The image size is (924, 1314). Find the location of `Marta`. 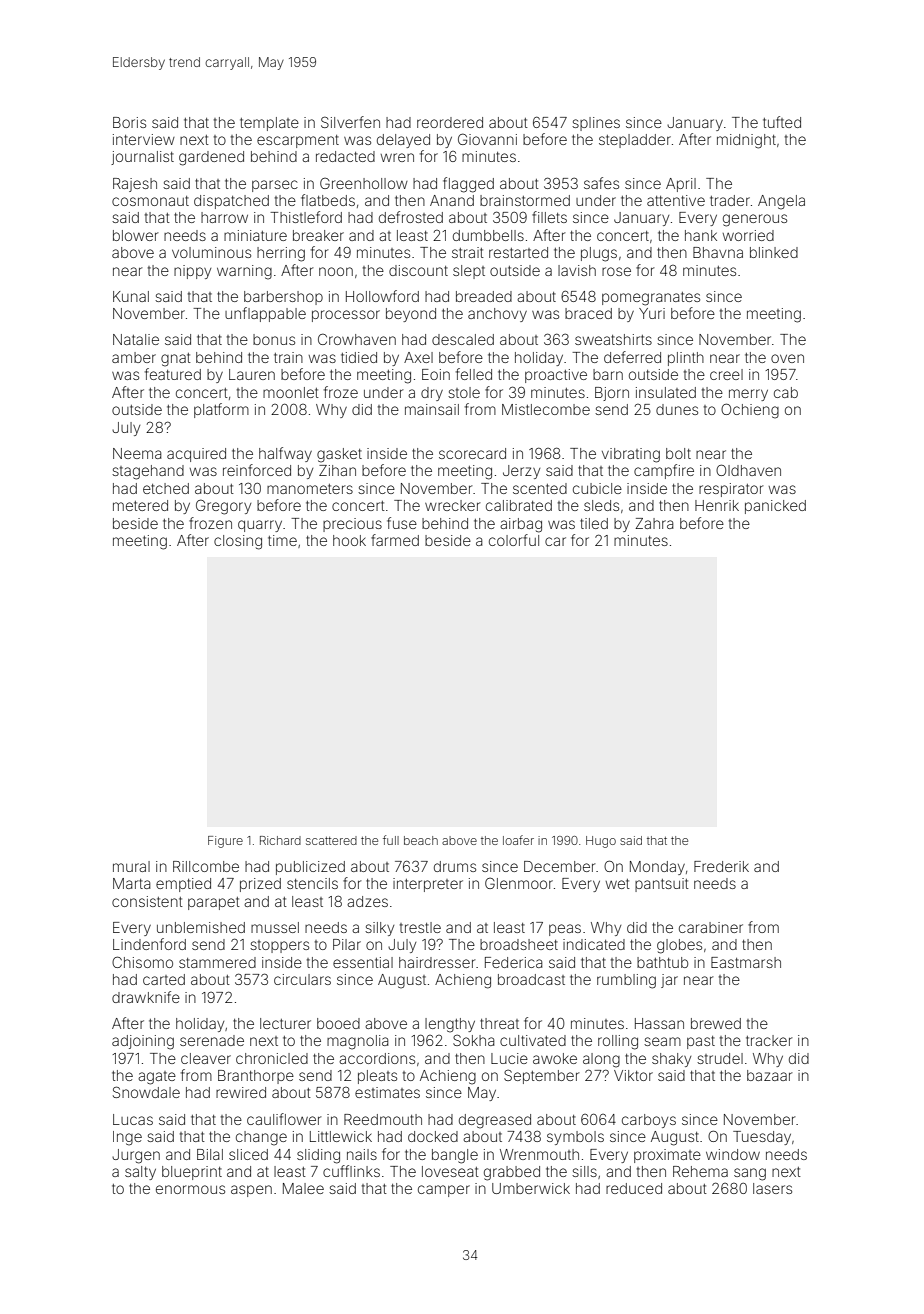

Marta is located at coordinates (132, 883).
